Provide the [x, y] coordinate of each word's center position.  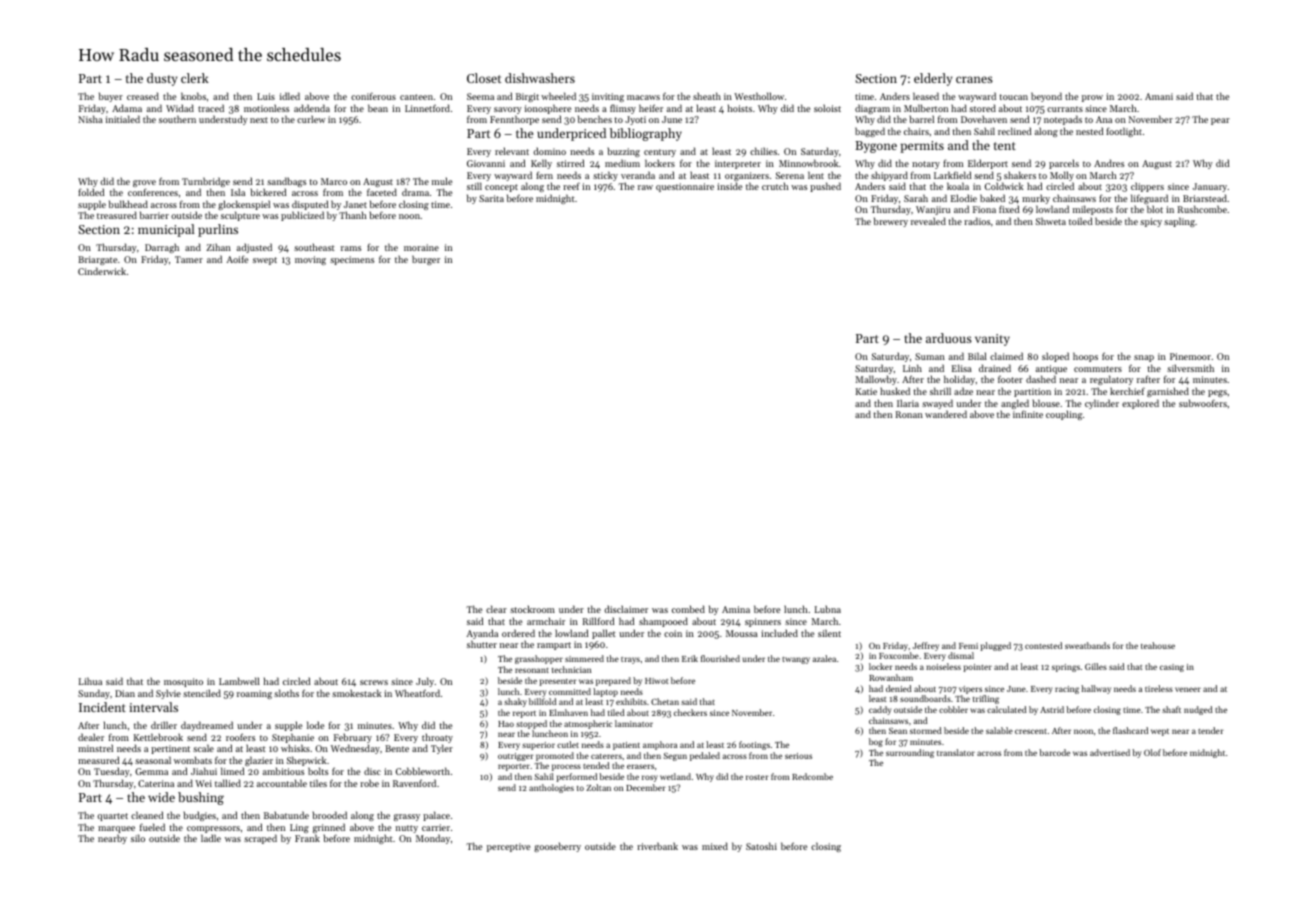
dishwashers [540, 78]
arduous [949, 338]
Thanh [353, 215]
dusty [162, 79]
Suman [930, 356]
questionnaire [685, 187]
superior [538, 746]
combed [688, 609]
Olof [1152, 752]
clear [496, 609]
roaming [254, 694]
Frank [307, 838]
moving [310, 260]
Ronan [909, 414]
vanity [992, 340]
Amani [1159, 96]
